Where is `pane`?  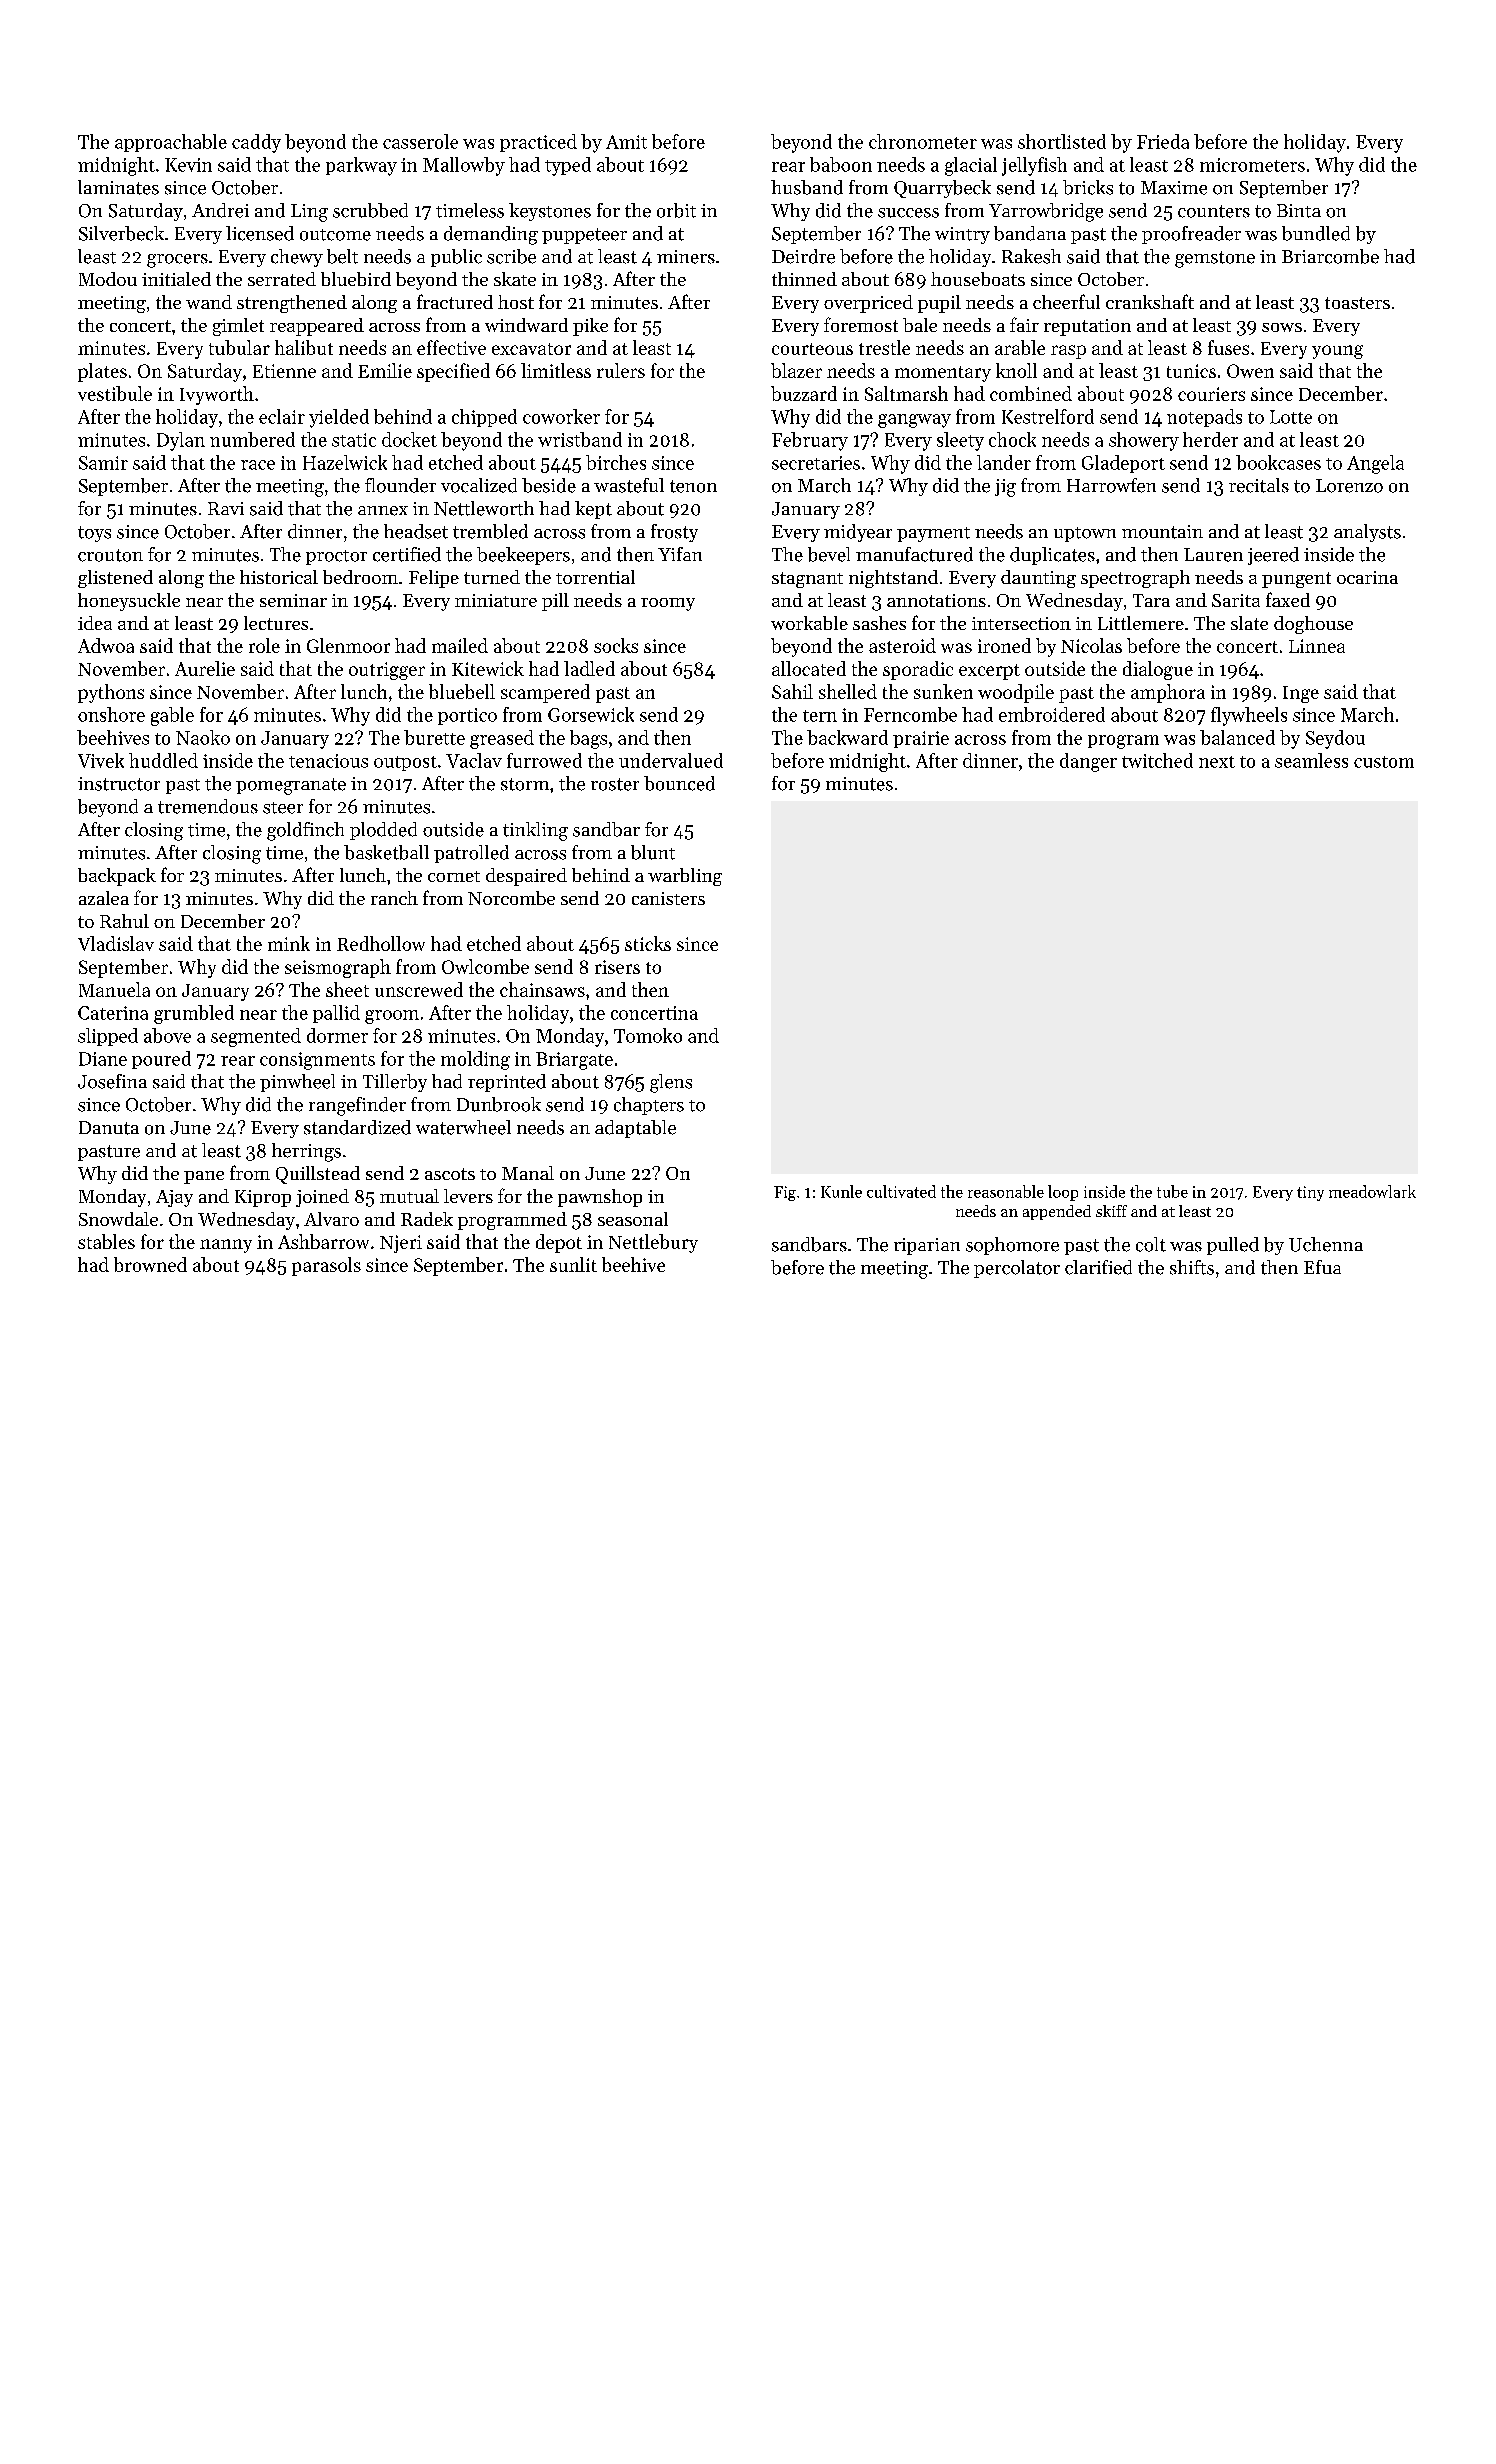 pane is located at coordinates (204, 1177).
